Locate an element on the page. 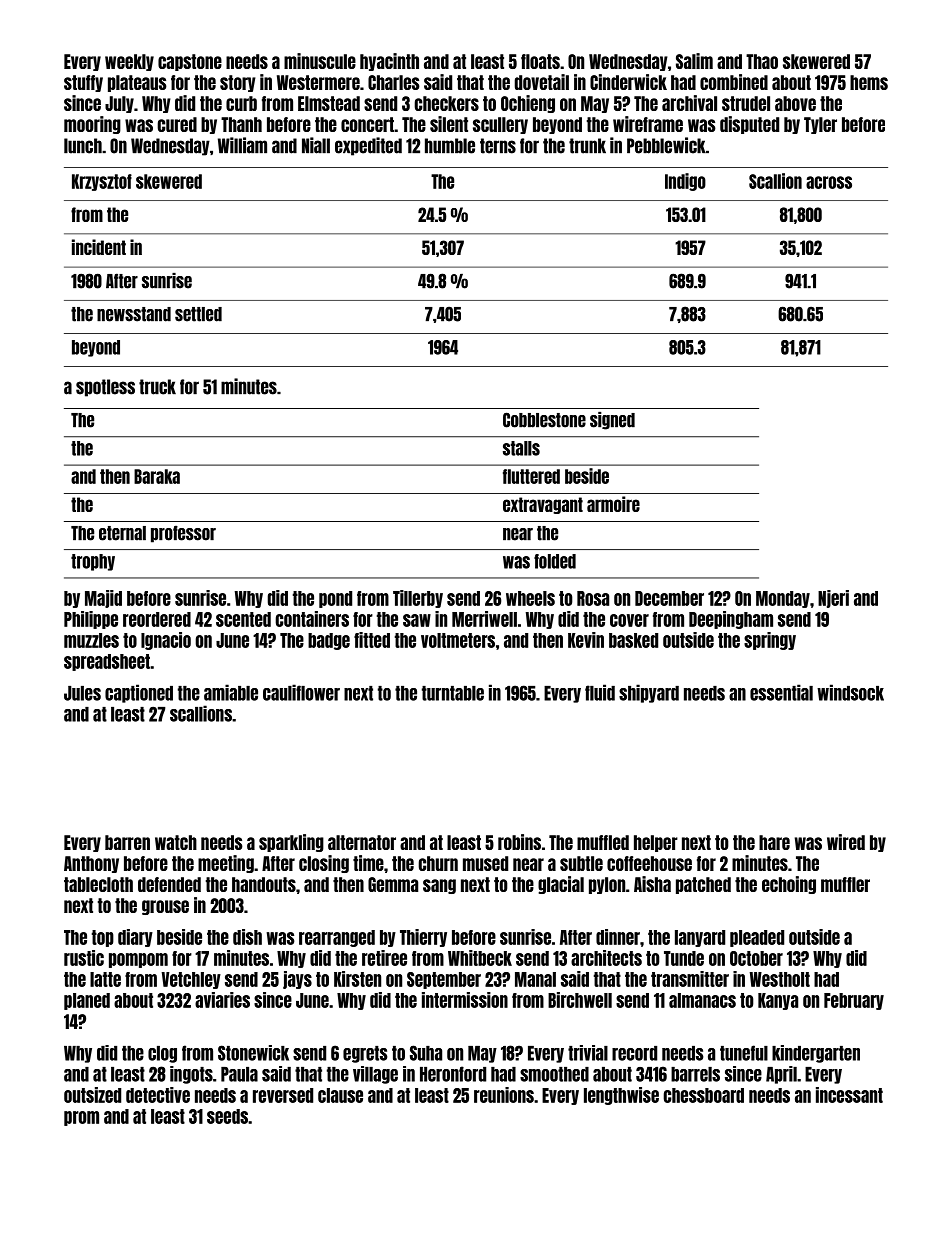 This image has width=952, height=1233. windsock is located at coordinates (850, 692).
